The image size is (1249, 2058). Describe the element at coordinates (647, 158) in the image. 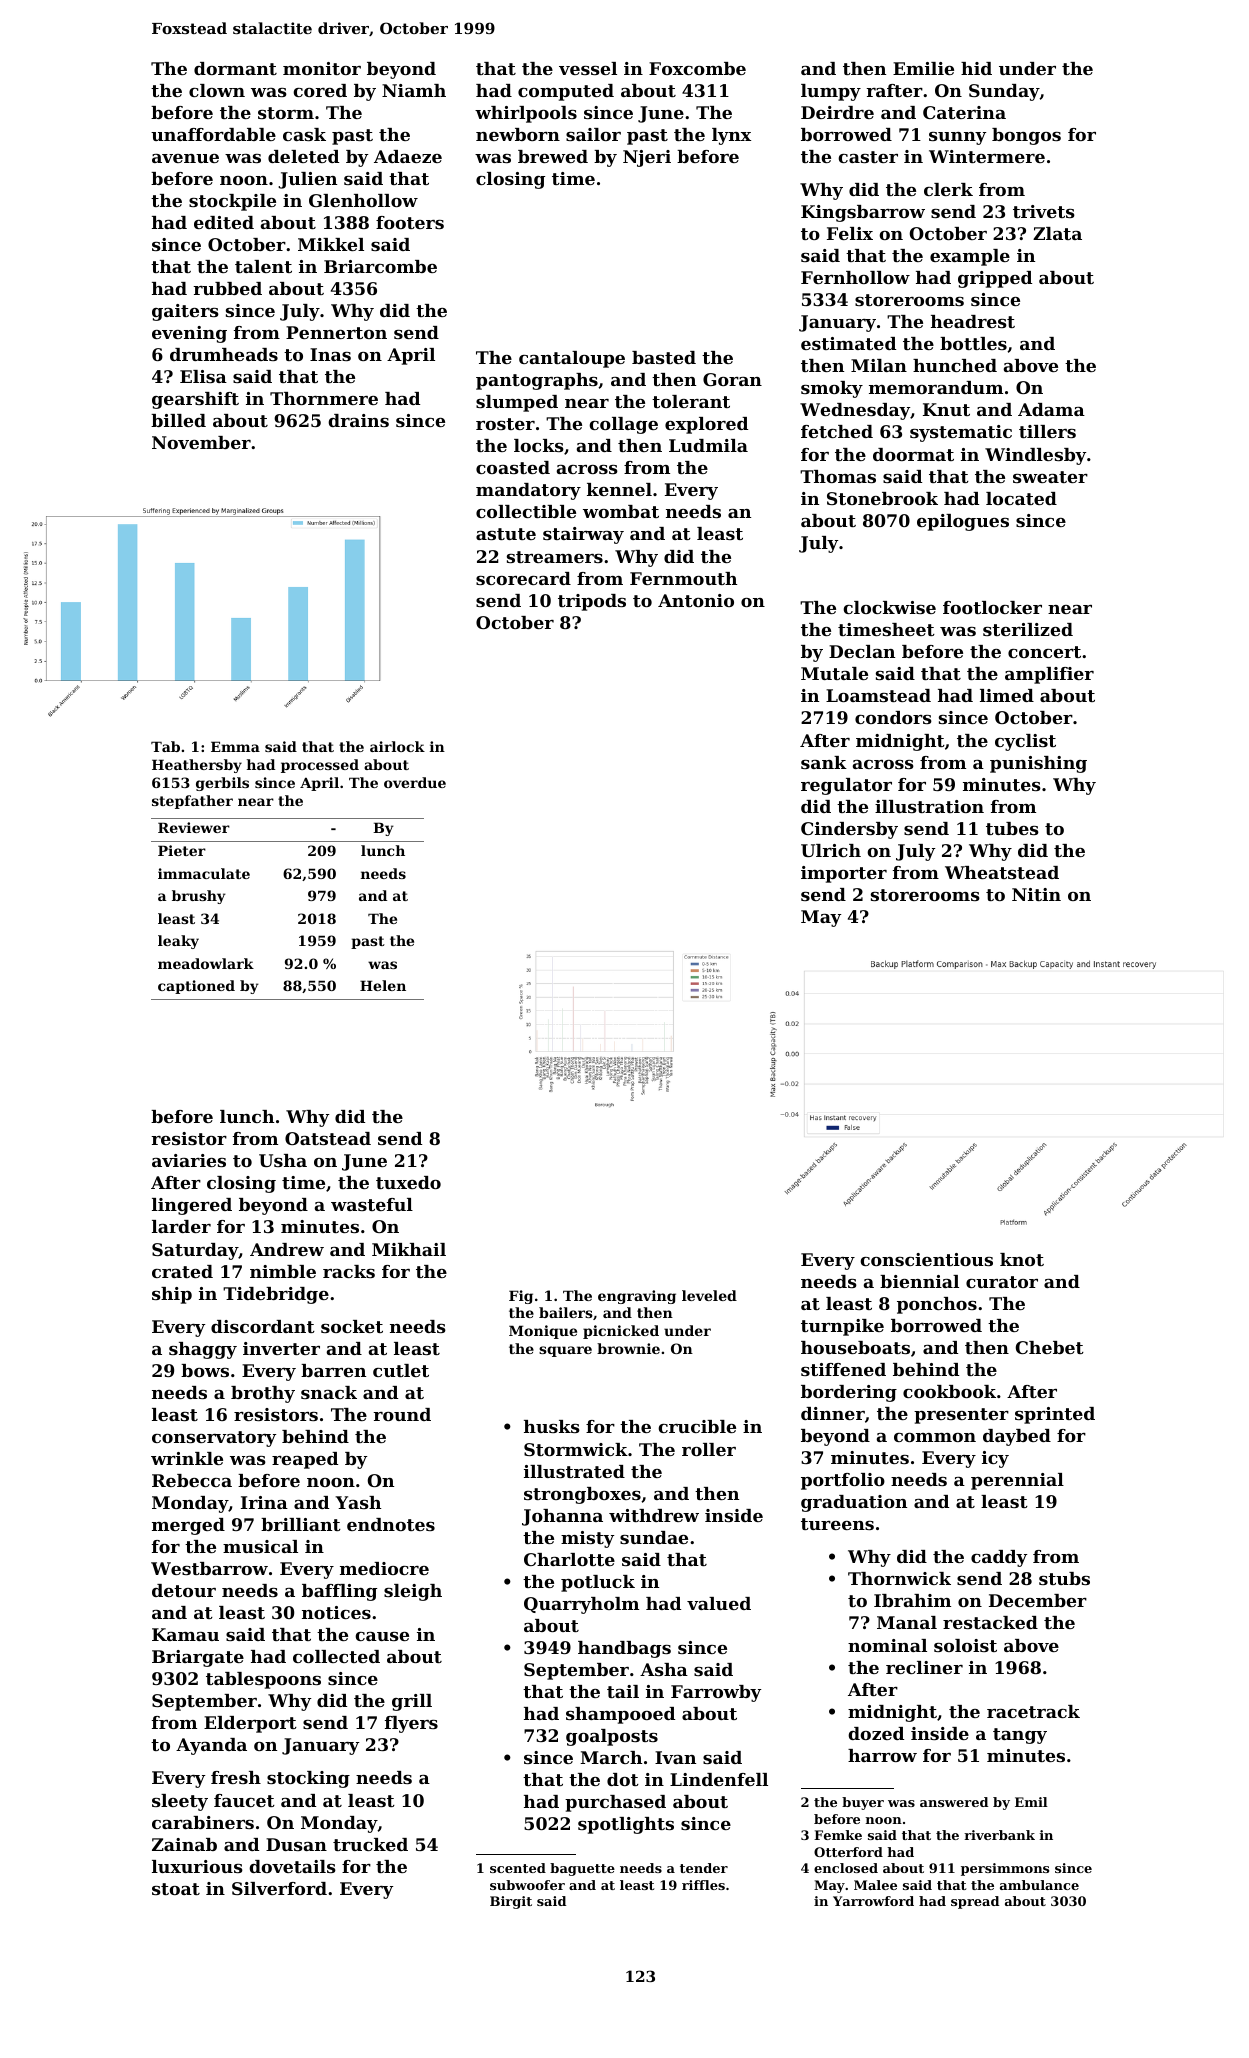

I see `Njeri` at that location.
